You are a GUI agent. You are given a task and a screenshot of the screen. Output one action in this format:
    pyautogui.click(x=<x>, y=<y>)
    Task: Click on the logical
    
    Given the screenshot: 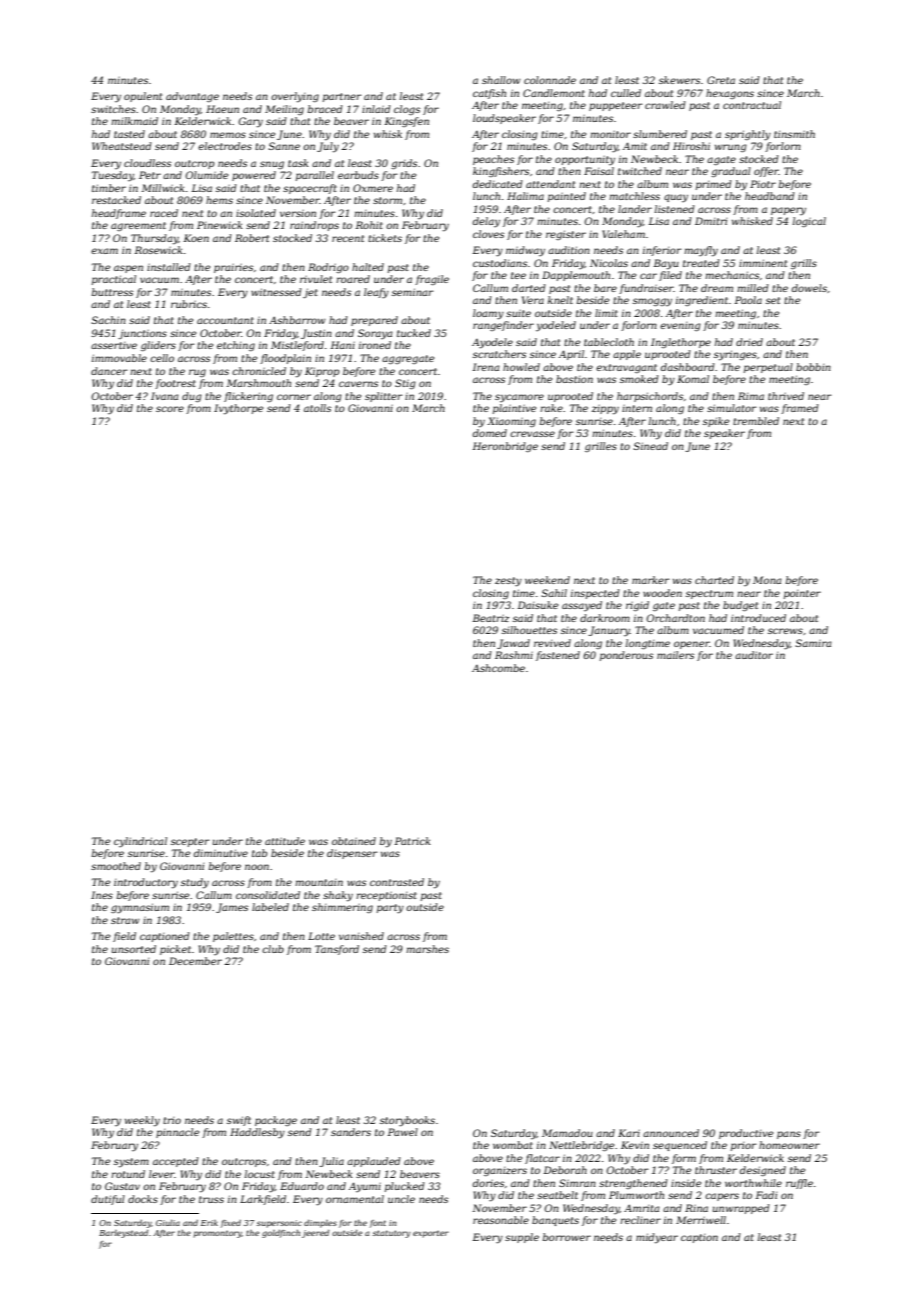 What is the action you would take?
    pyautogui.click(x=809, y=222)
